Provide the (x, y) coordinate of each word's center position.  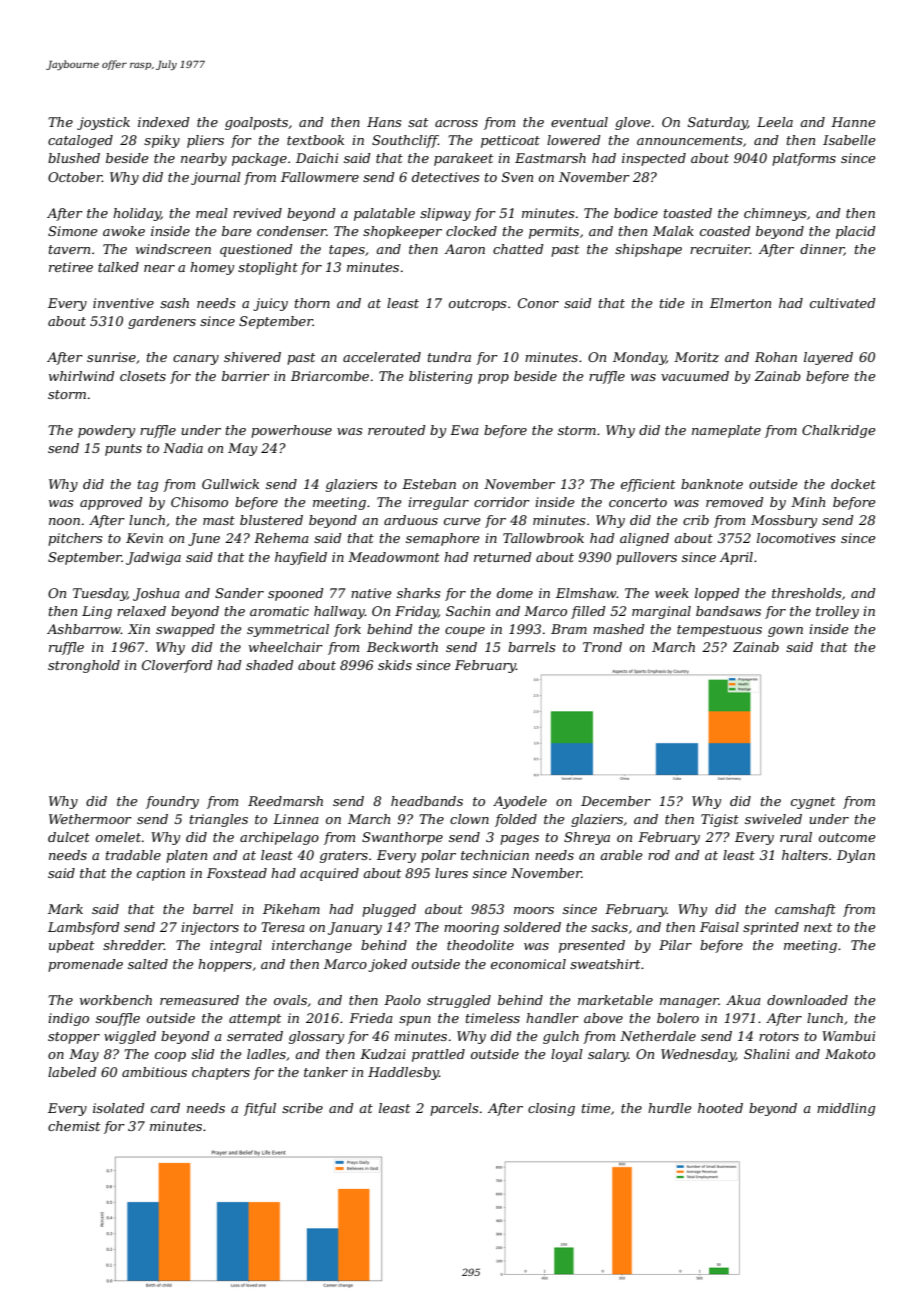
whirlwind (82, 376)
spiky (162, 141)
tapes (347, 251)
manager (689, 1003)
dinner (822, 250)
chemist (74, 1126)
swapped (185, 630)
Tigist (720, 820)
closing (551, 1109)
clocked (471, 231)
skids (395, 665)
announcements (689, 140)
